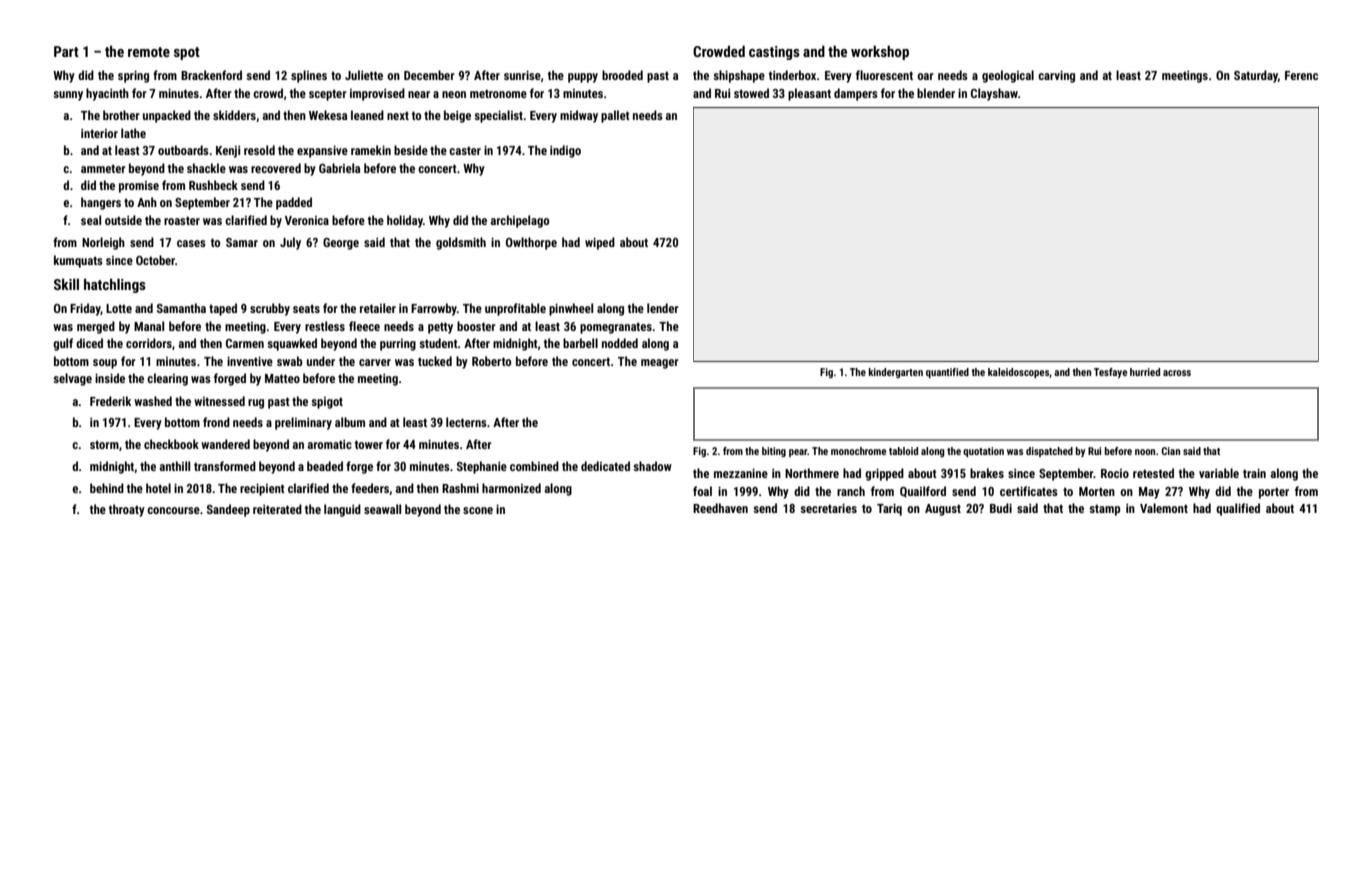  Describe the element at coordinates (880, 52) in the screenshot. I see `workshop` at that location.
